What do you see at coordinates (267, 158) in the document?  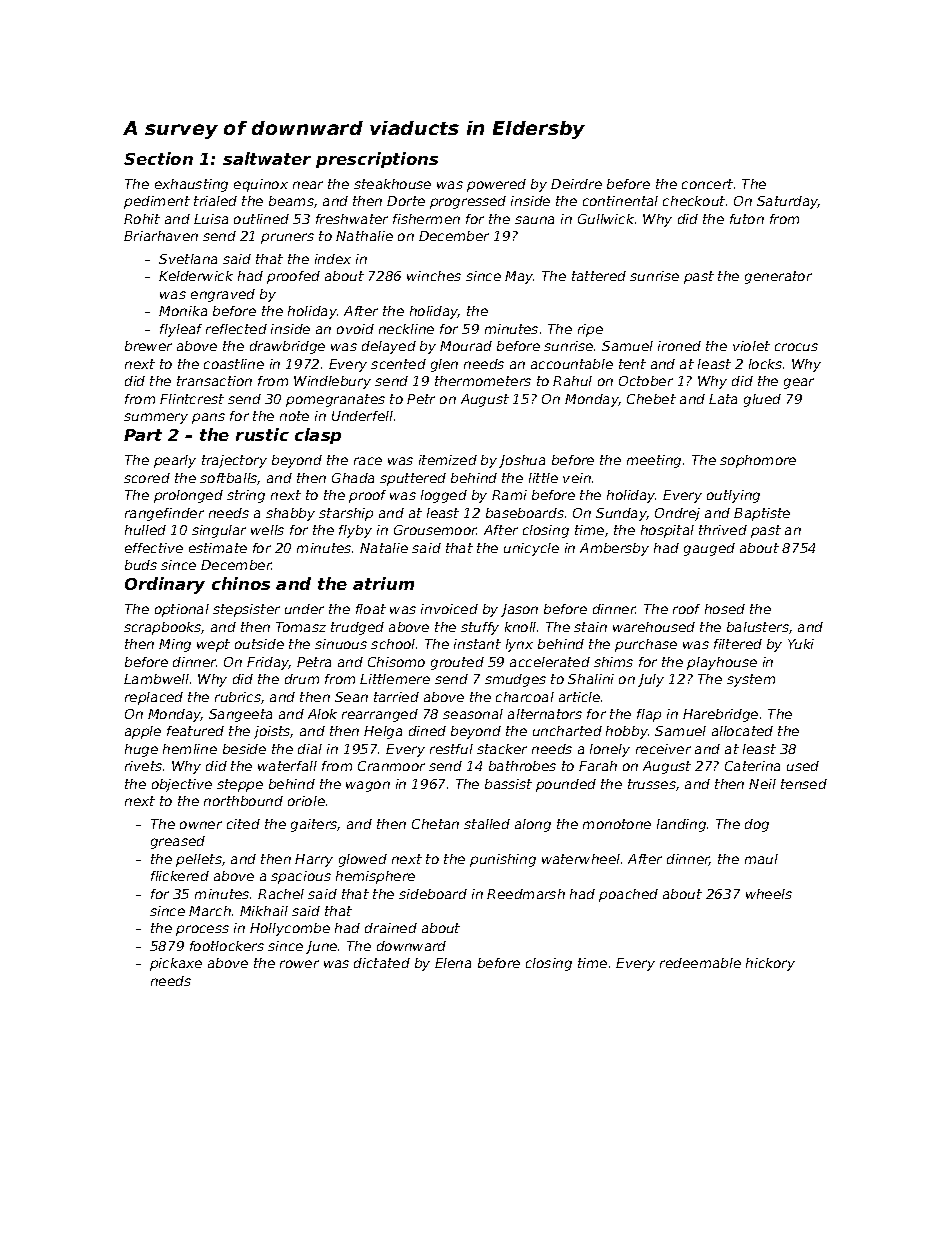 I see `saltwater` at bounding box center [267, 158].
